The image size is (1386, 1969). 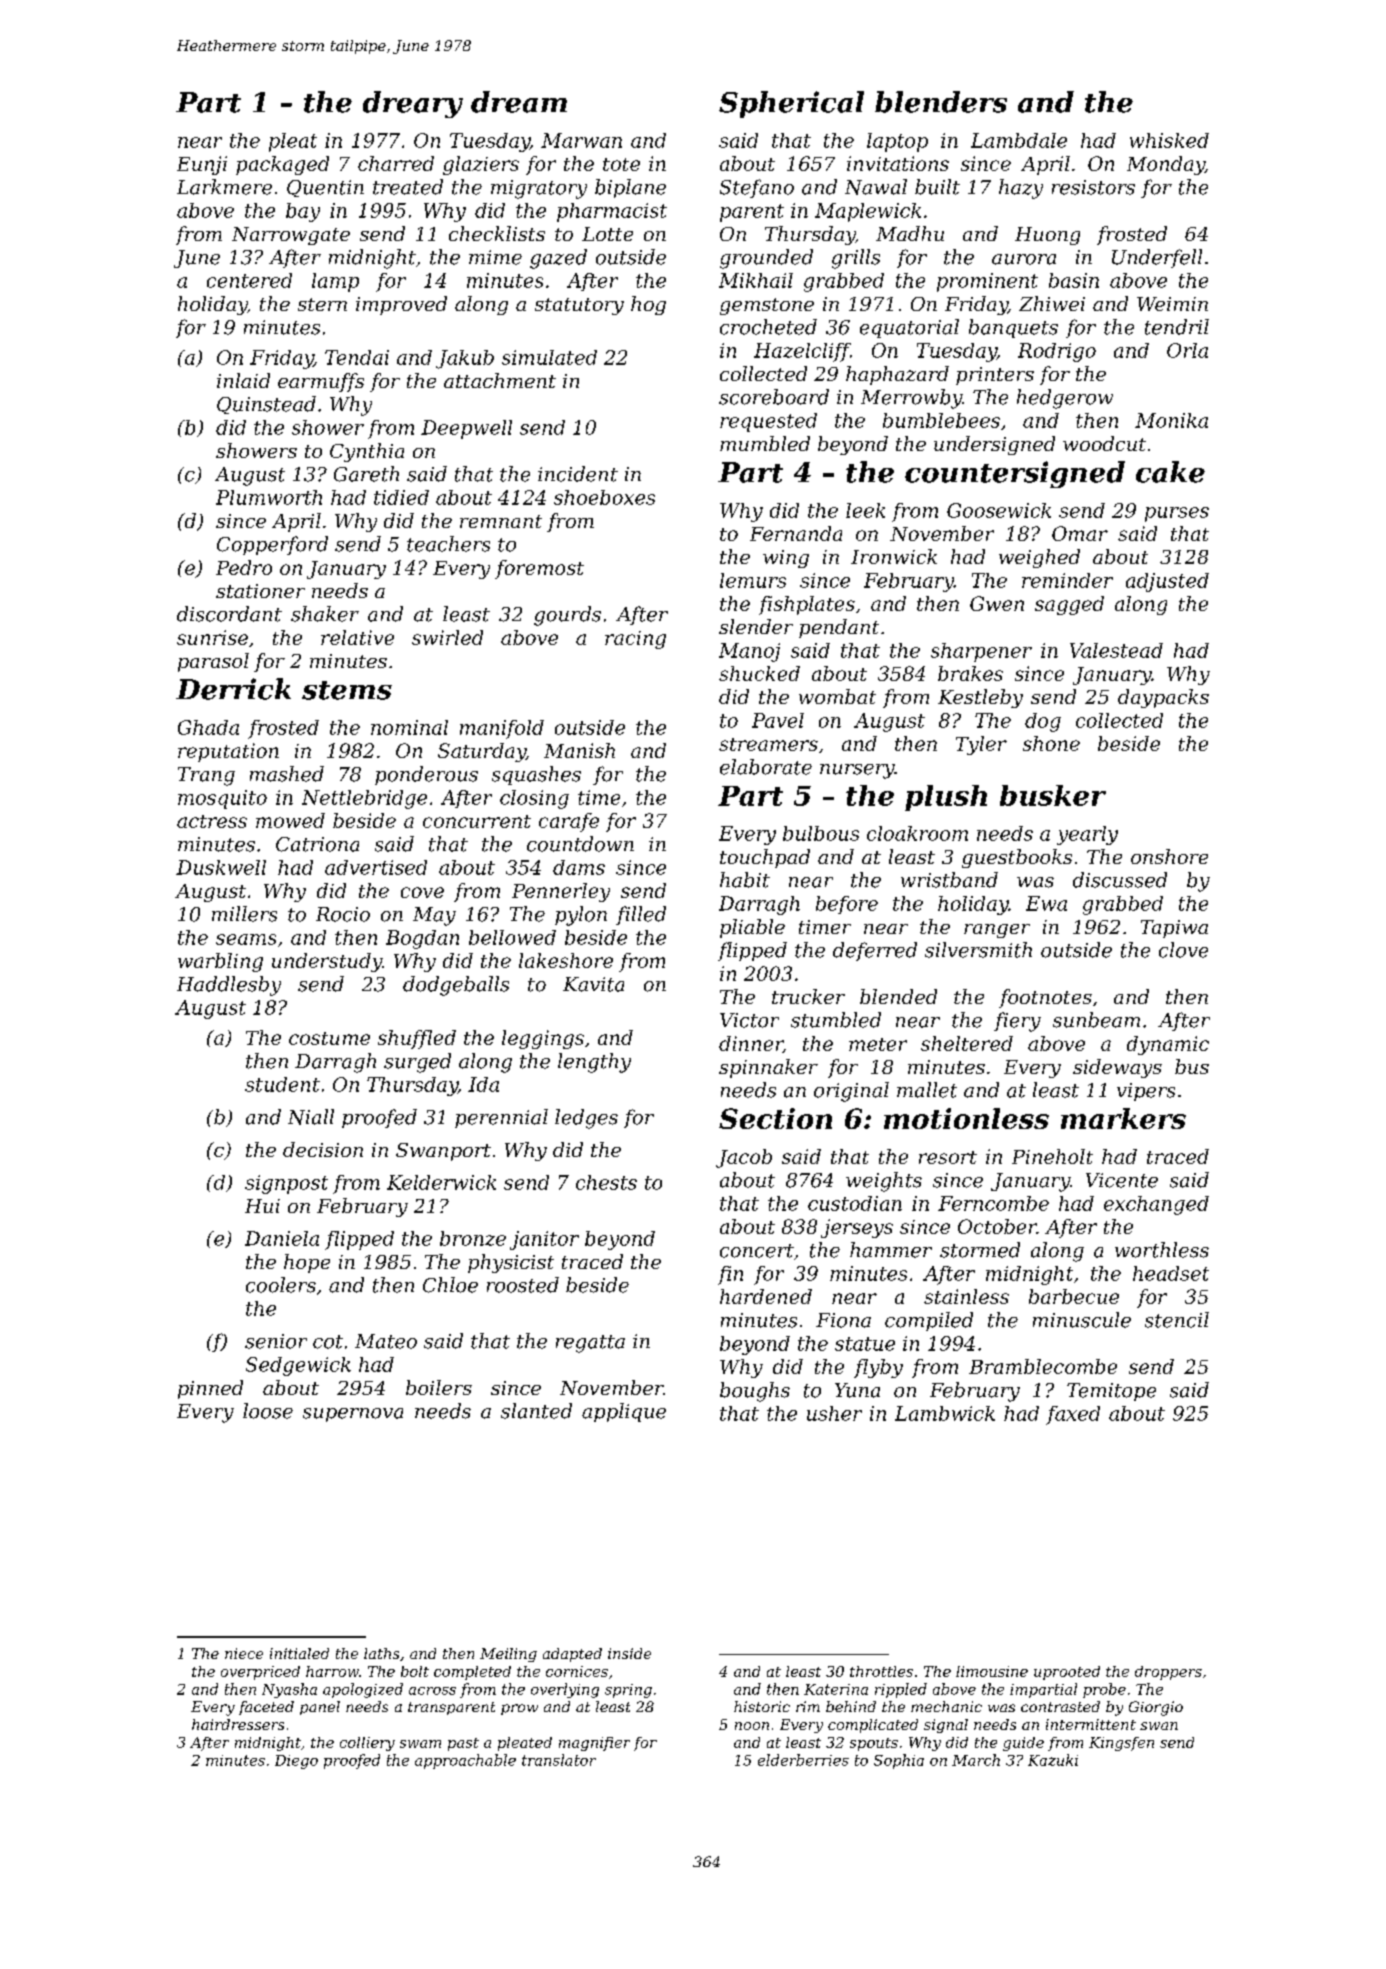 I want to click on spring, so click(x=628, y=1691).
